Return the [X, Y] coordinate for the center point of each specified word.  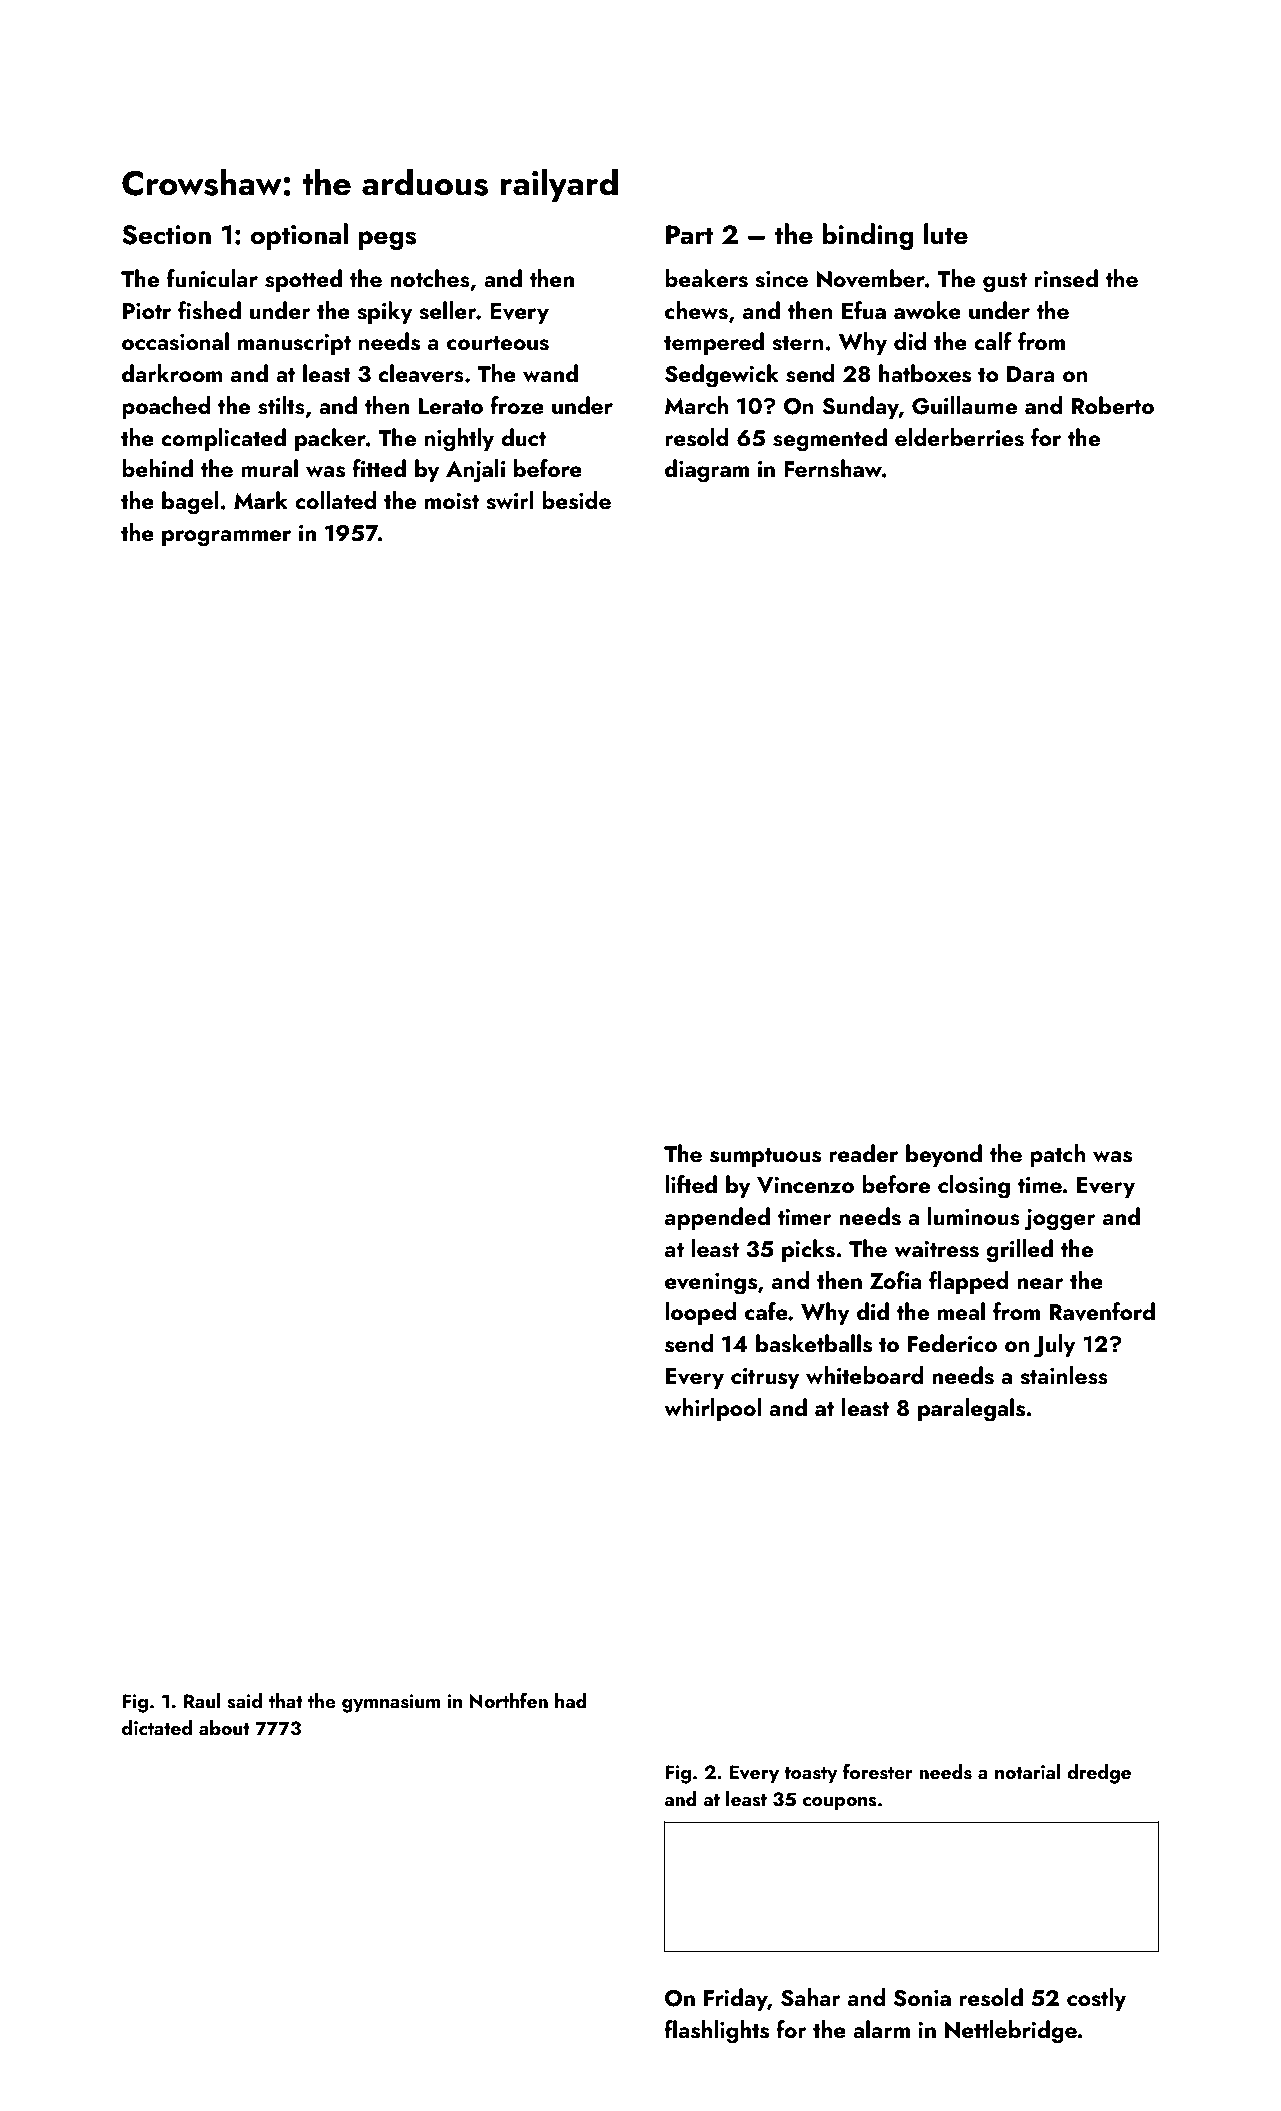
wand [550, 373]
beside [576, 500]
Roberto [1113, 405]
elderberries [959, 437]
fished [209, 310]
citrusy [765, 1378]
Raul [202, 1700]
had [571, 1700]
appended [717, 1218]
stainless [1064, 1375]
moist [452, 501]
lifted [691, 1184]
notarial [1027, 1771]
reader [863, 1153]
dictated [157, 1727]
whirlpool [712, 1409]
